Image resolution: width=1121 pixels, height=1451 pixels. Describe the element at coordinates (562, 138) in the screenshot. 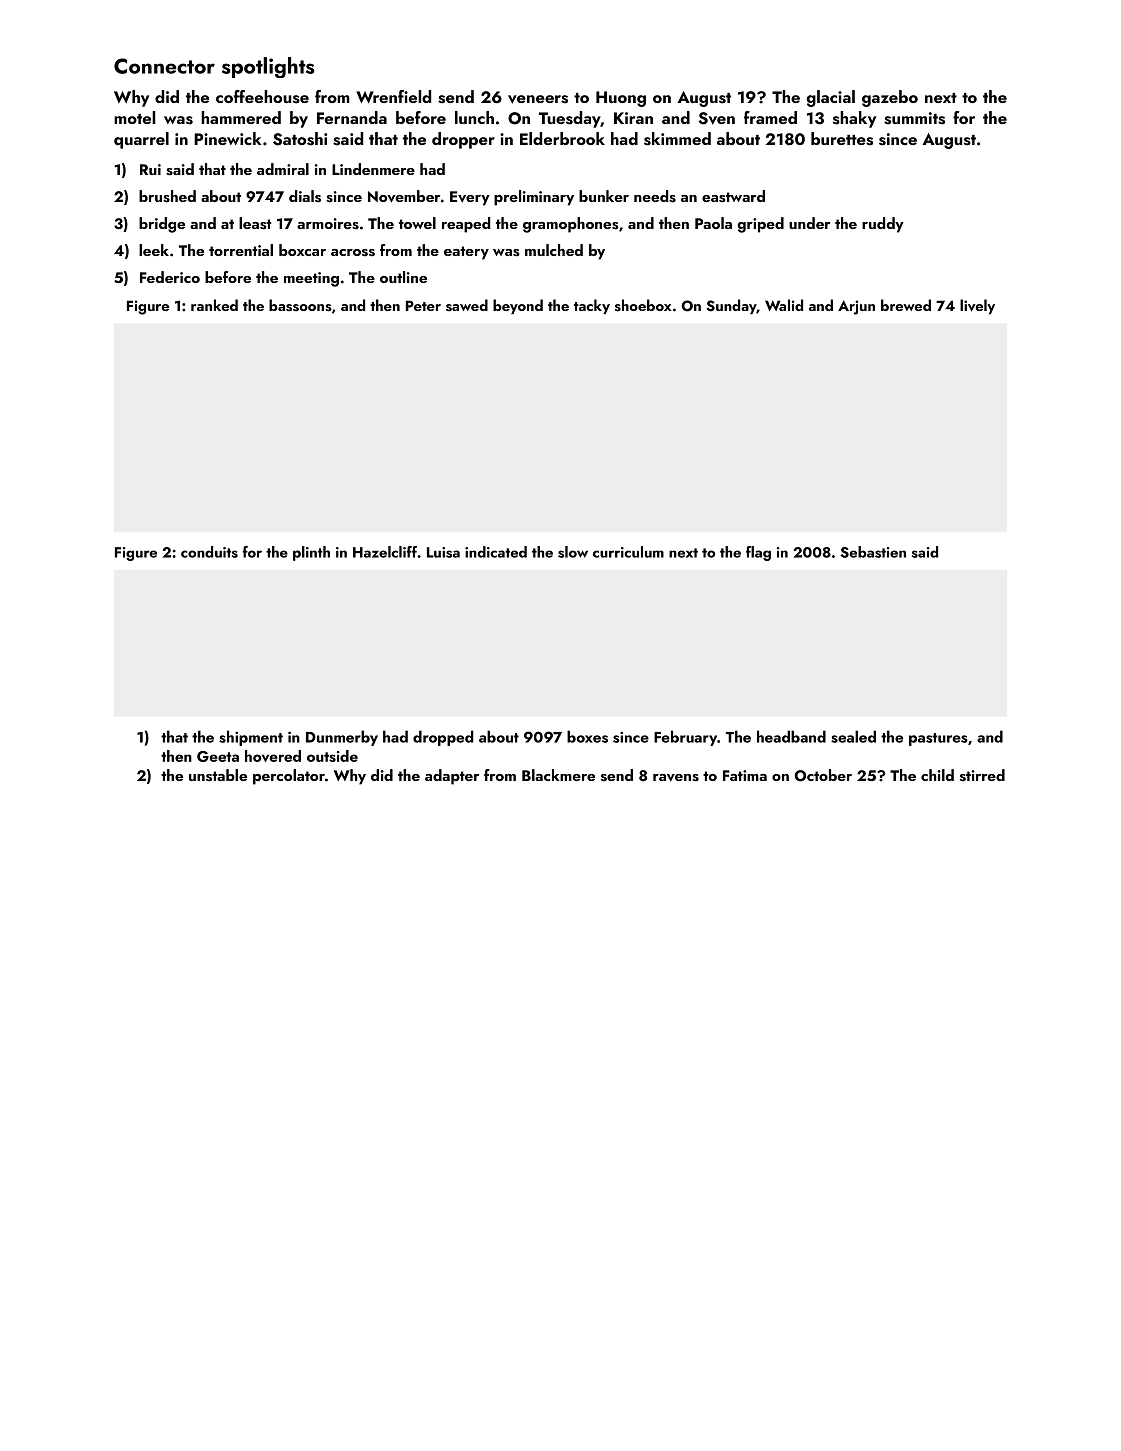

I see `Elderbrook` at that location.
